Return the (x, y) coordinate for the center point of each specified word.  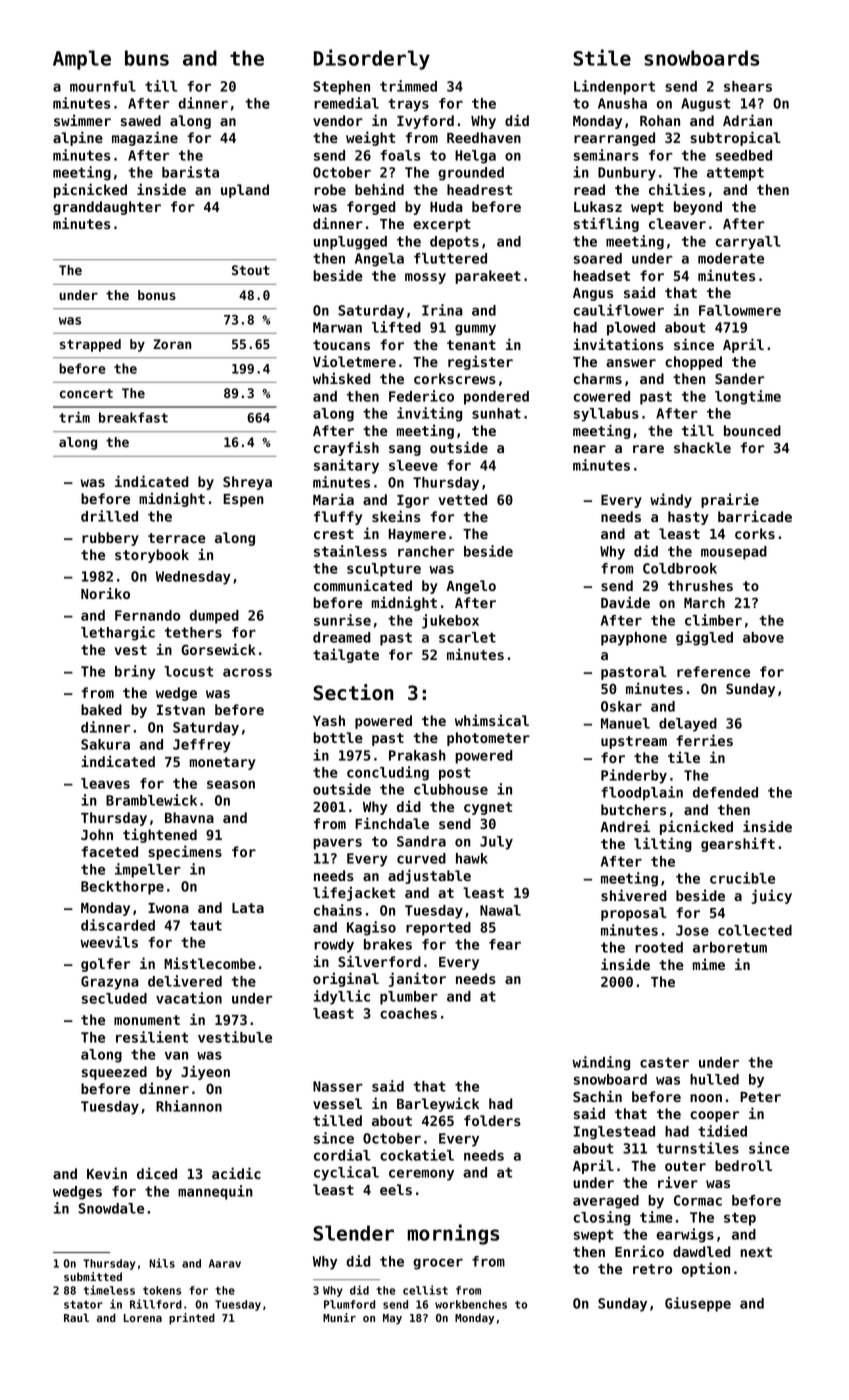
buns (147, 58)
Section (353, 692)
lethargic (118, 633)
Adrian (747, 120)
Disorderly (372, 59)
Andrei (625, 826)
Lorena (143, 1318)
